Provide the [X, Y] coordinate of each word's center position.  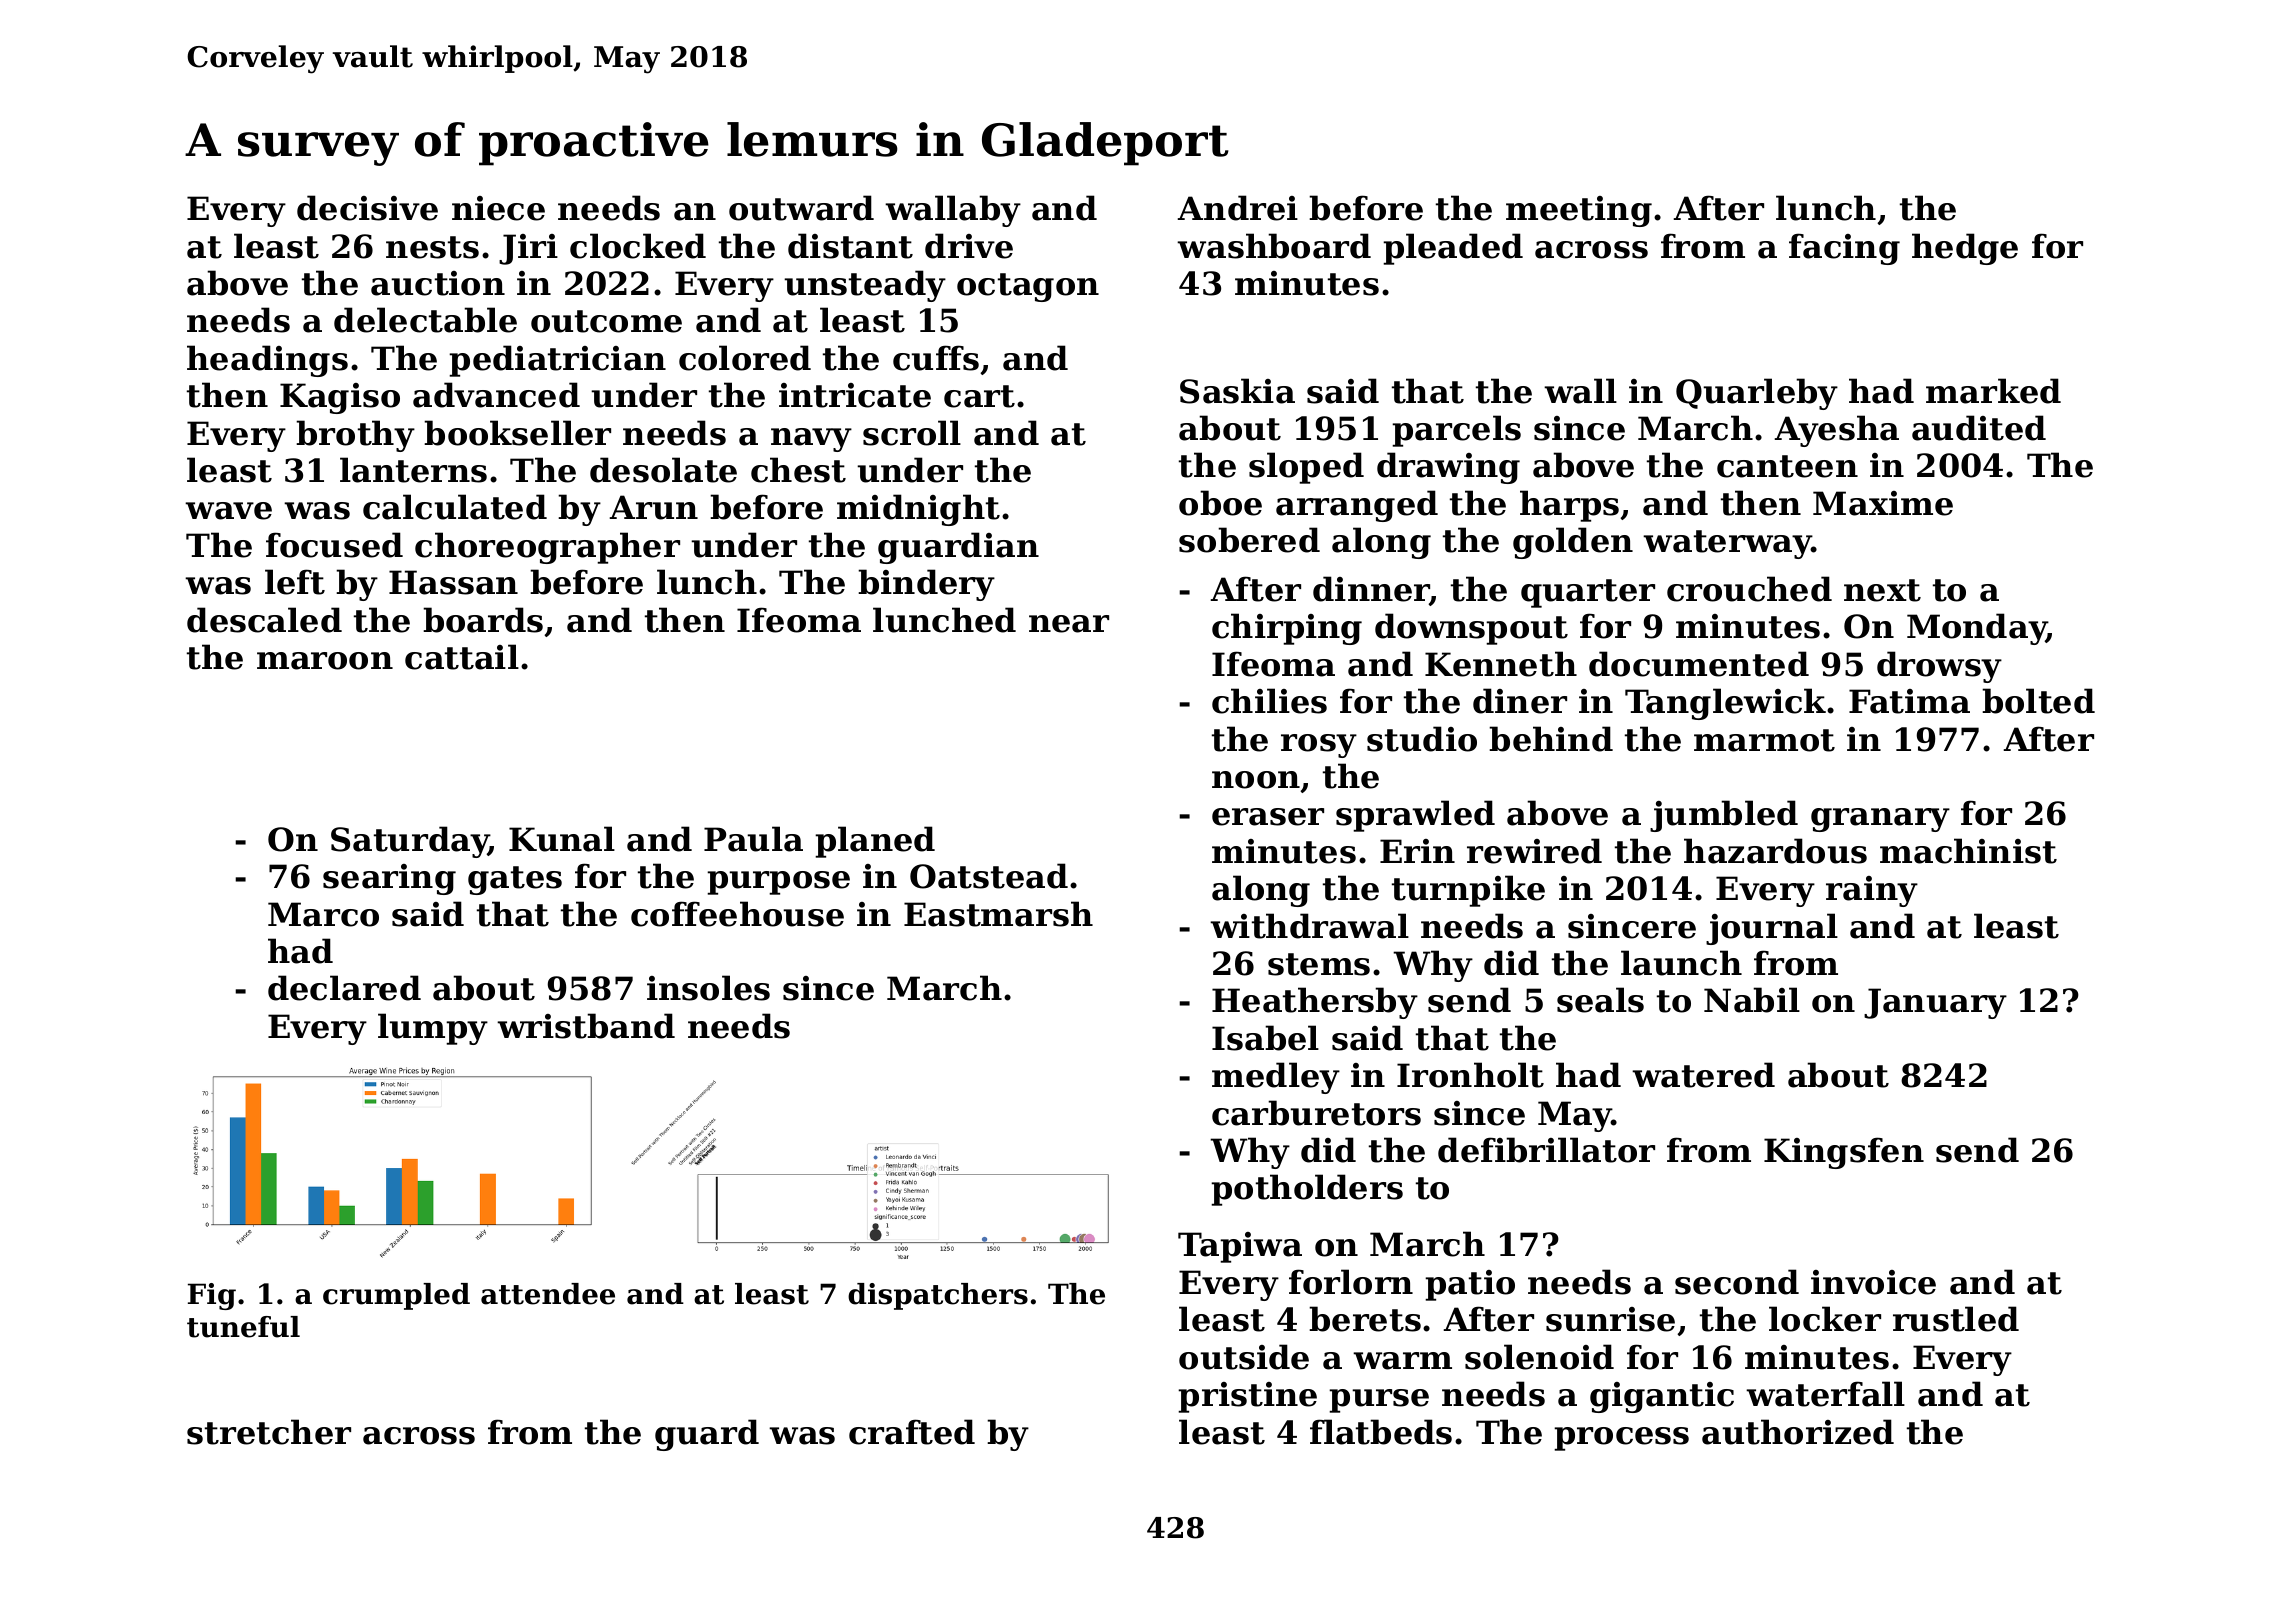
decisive [367, 208]
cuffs [936, 358]
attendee [548, 1294]
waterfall [1825, 1394]
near [1069, 624]
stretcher [269, 1432]
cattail [462, 657]
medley [1276, 1078]
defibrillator [1546, 1150]
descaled [264, 620]
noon [1256, 780]
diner [1520, 701]
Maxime [1883, 503]
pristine [1247, 1397]
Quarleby [1757, 394]
